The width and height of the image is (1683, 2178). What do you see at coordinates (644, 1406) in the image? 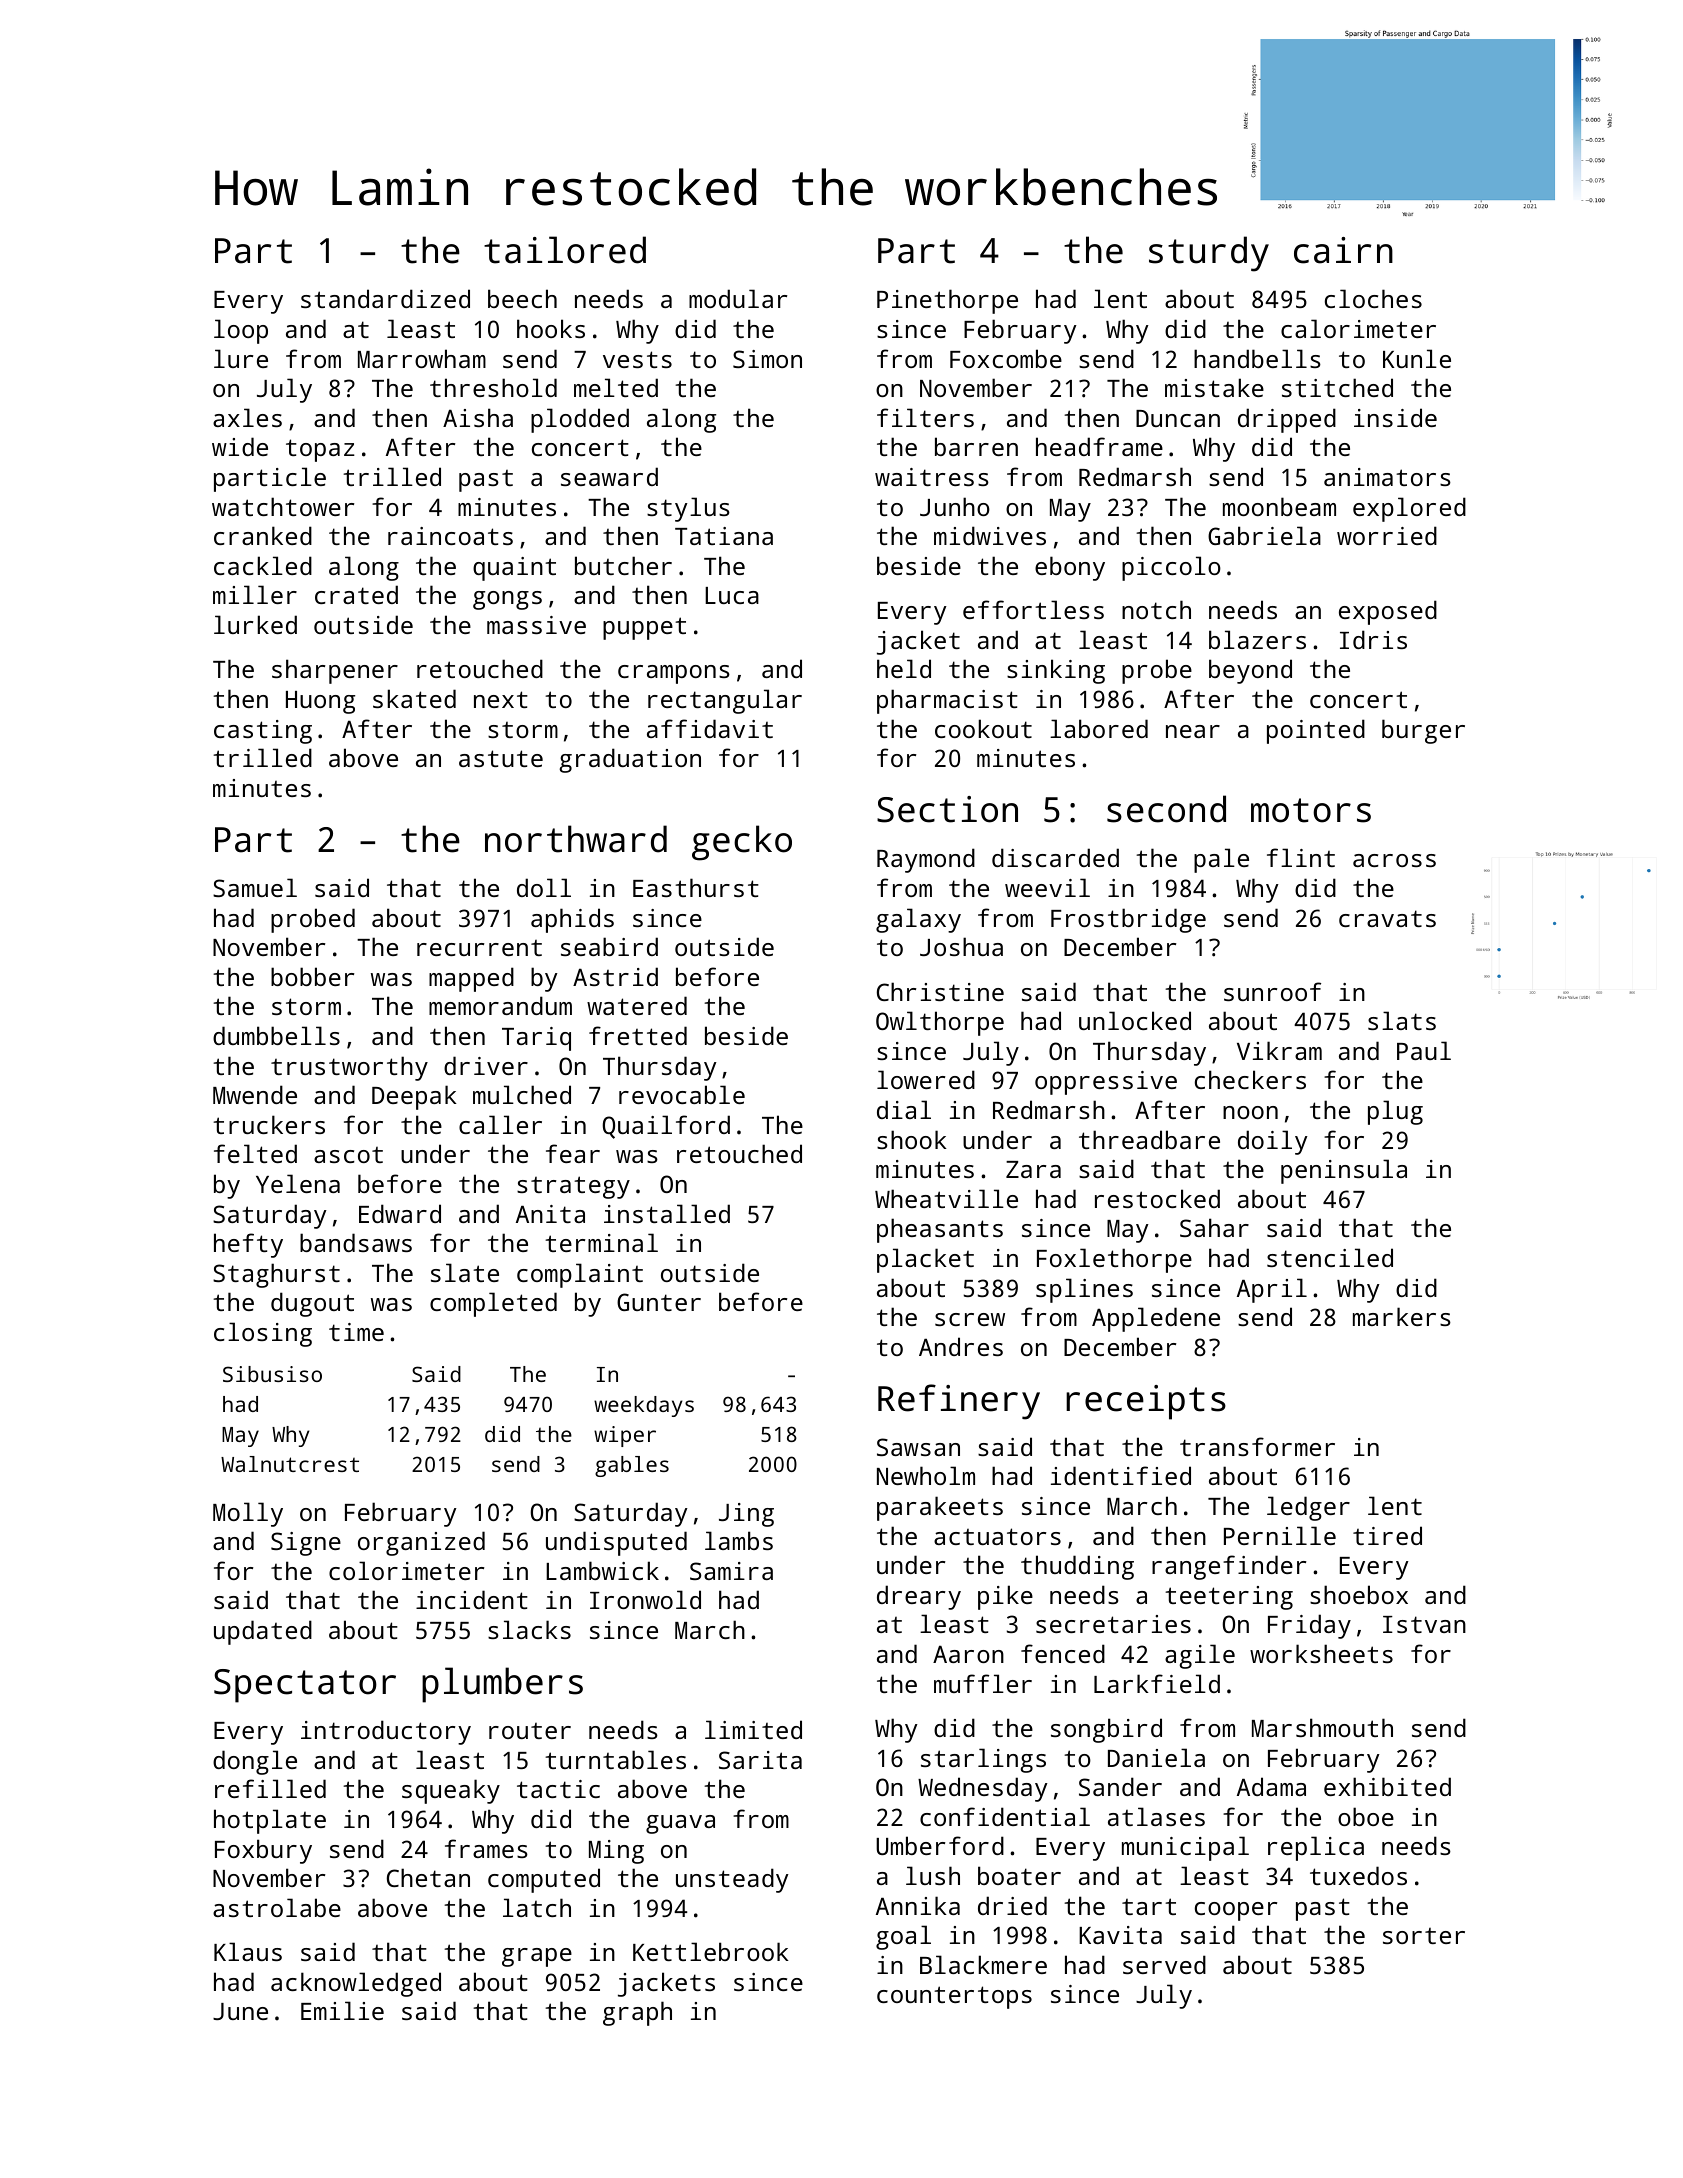
I see `weekdays` at bounding box center [644, 1406].
